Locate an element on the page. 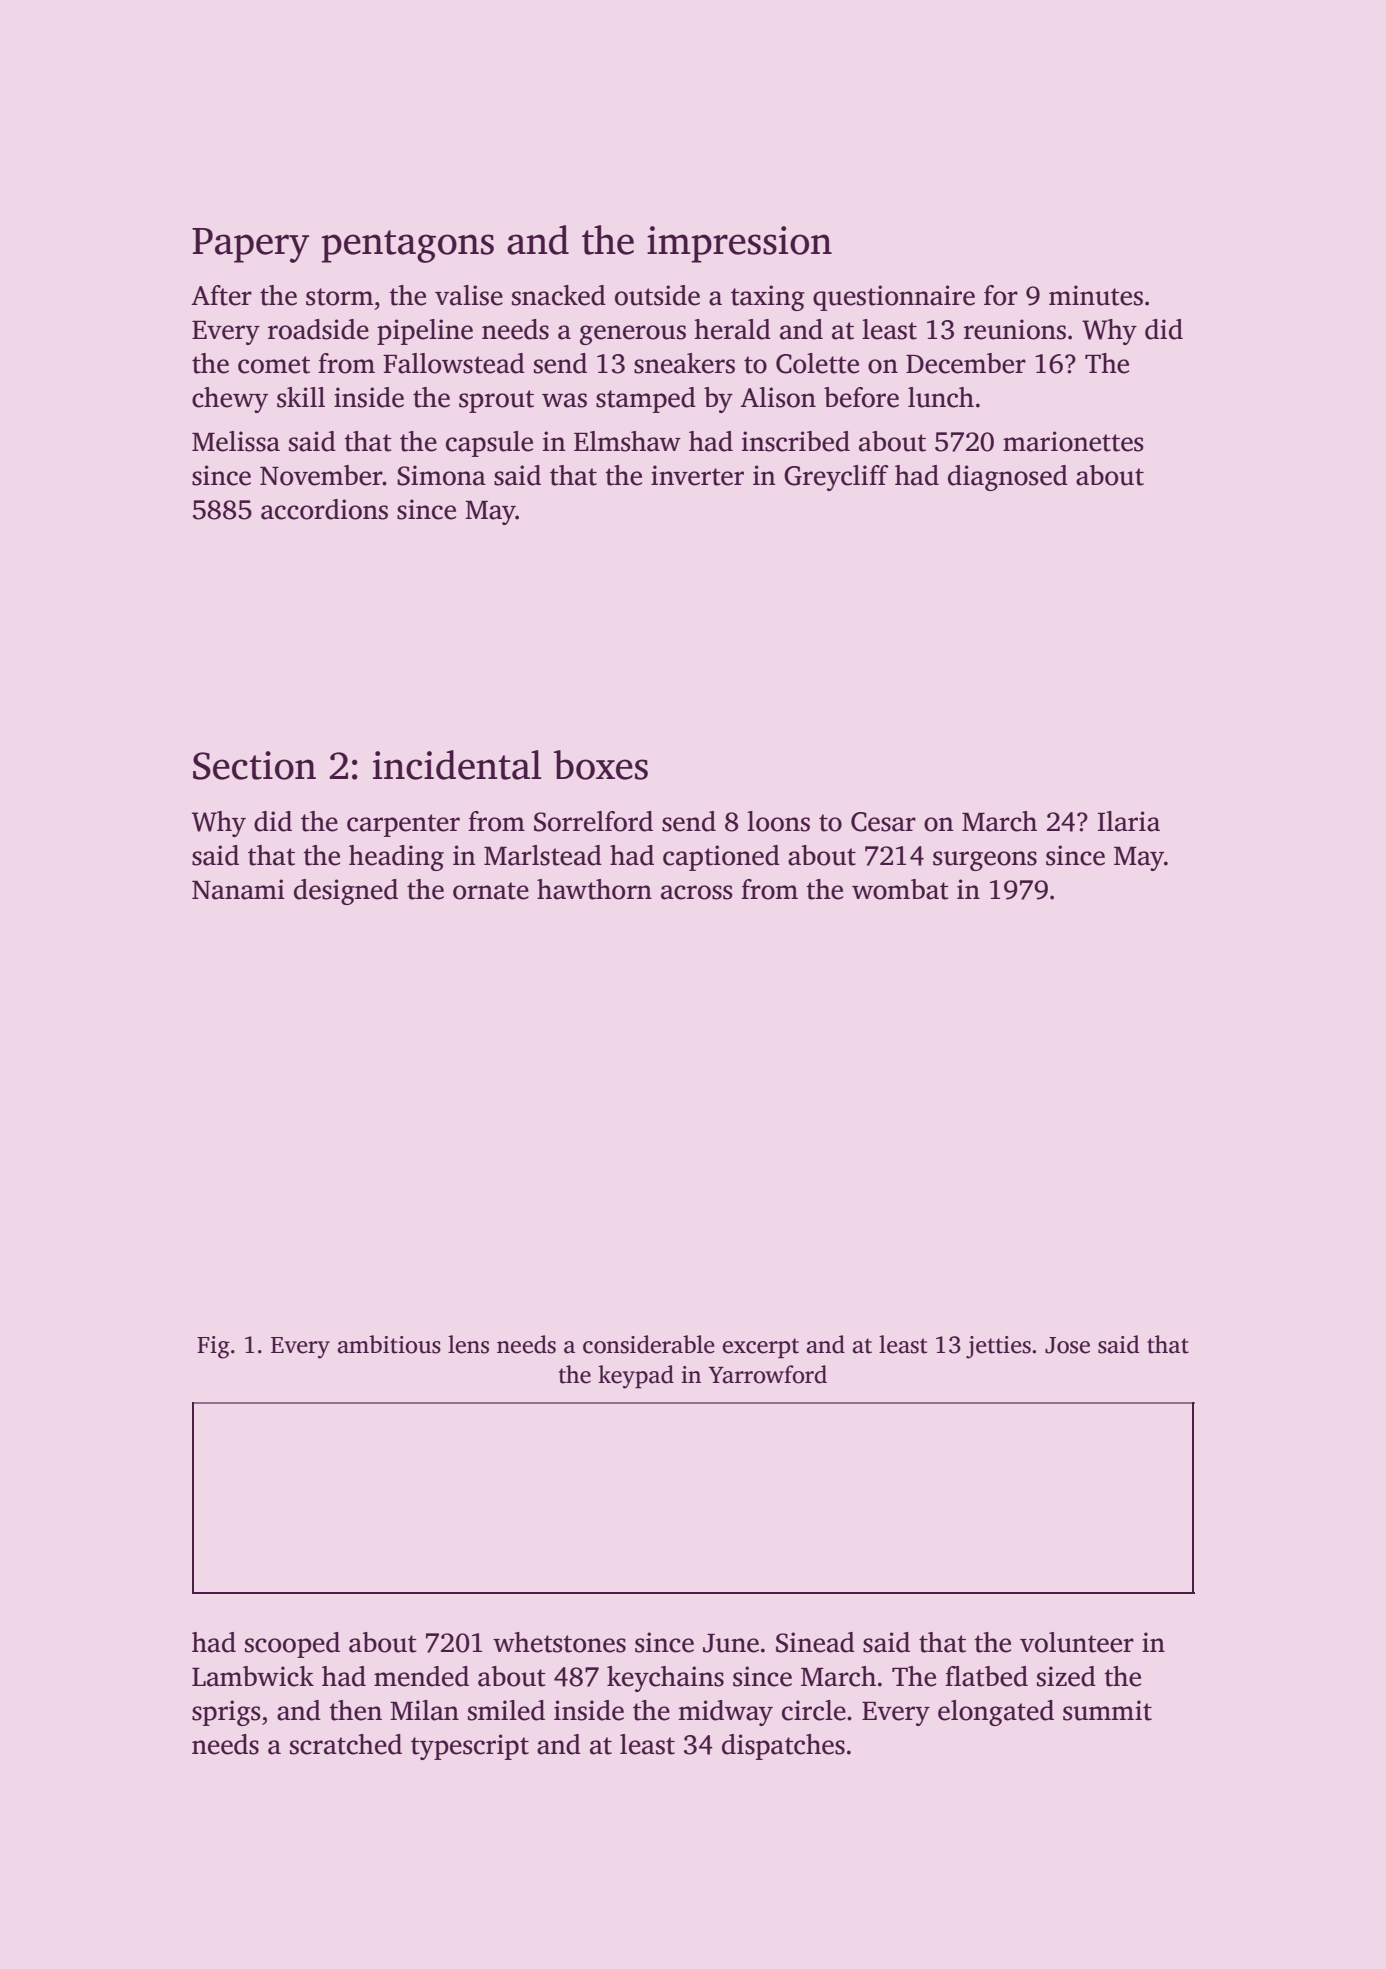 This image has width=1386, height=1969. Jose is located at coordinates (1067, 1345).
